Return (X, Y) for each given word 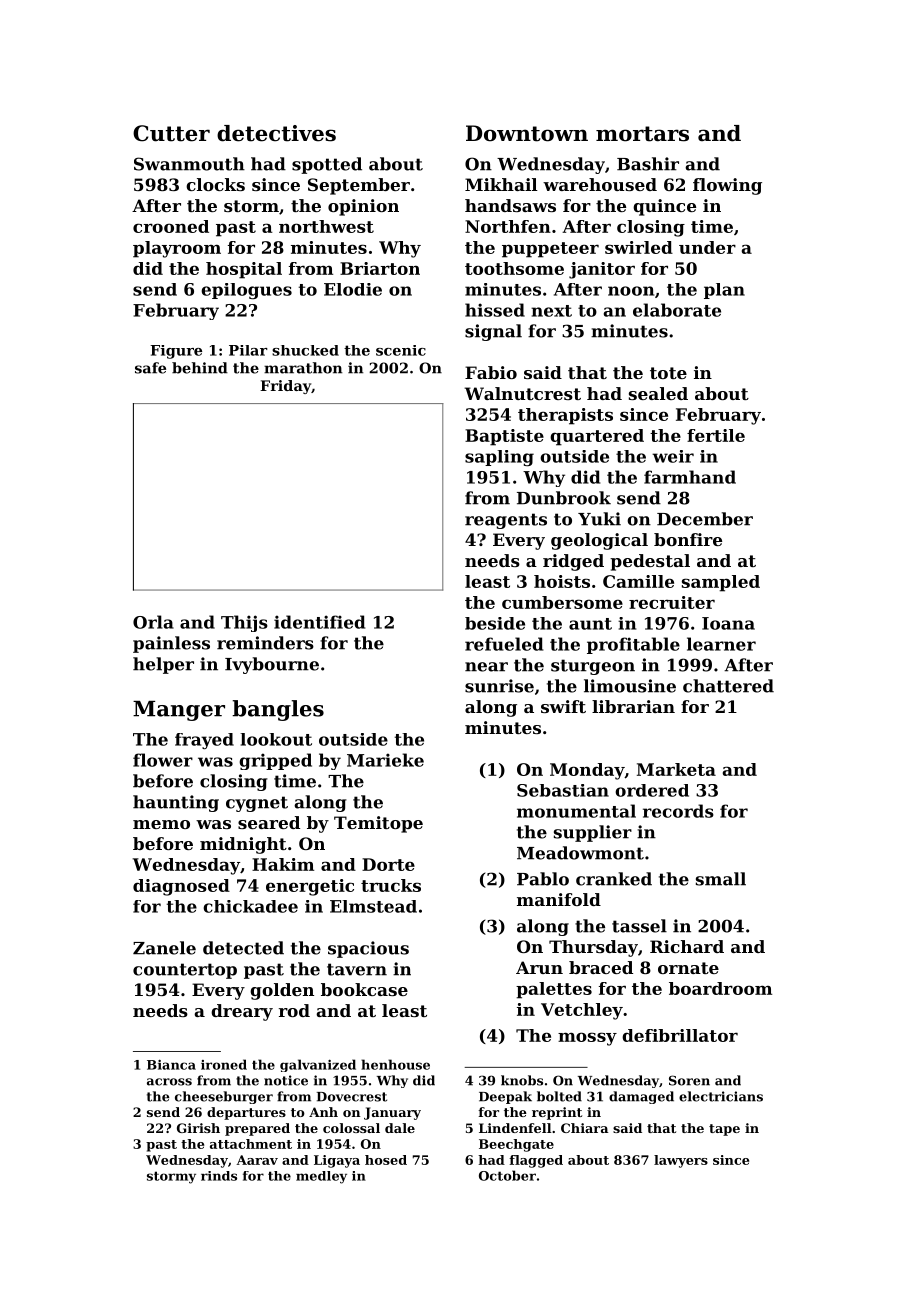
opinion (363, 207)
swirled (639, 247)
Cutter (171, 133)
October (507, 1175)
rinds (219, 1176)
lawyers (681, 1161)
